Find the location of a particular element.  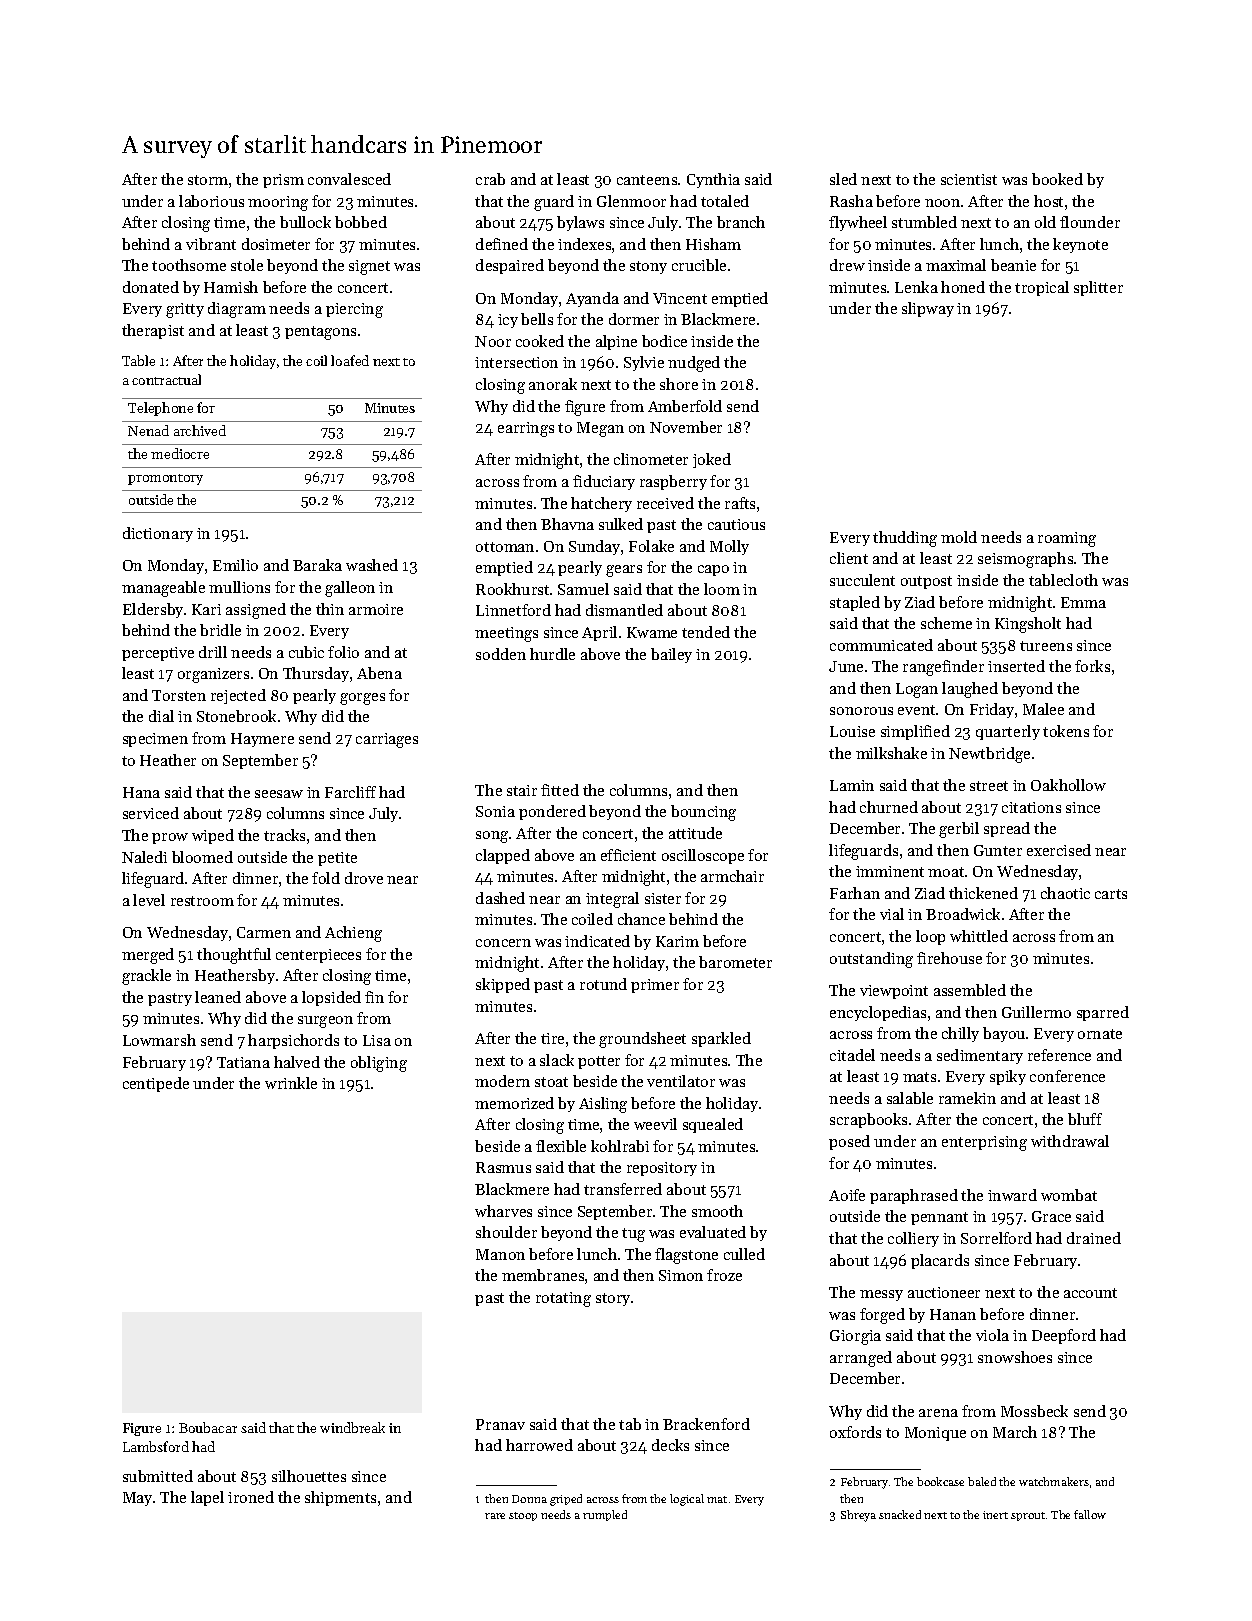

exercised is located at coordinates (1059, 850).
